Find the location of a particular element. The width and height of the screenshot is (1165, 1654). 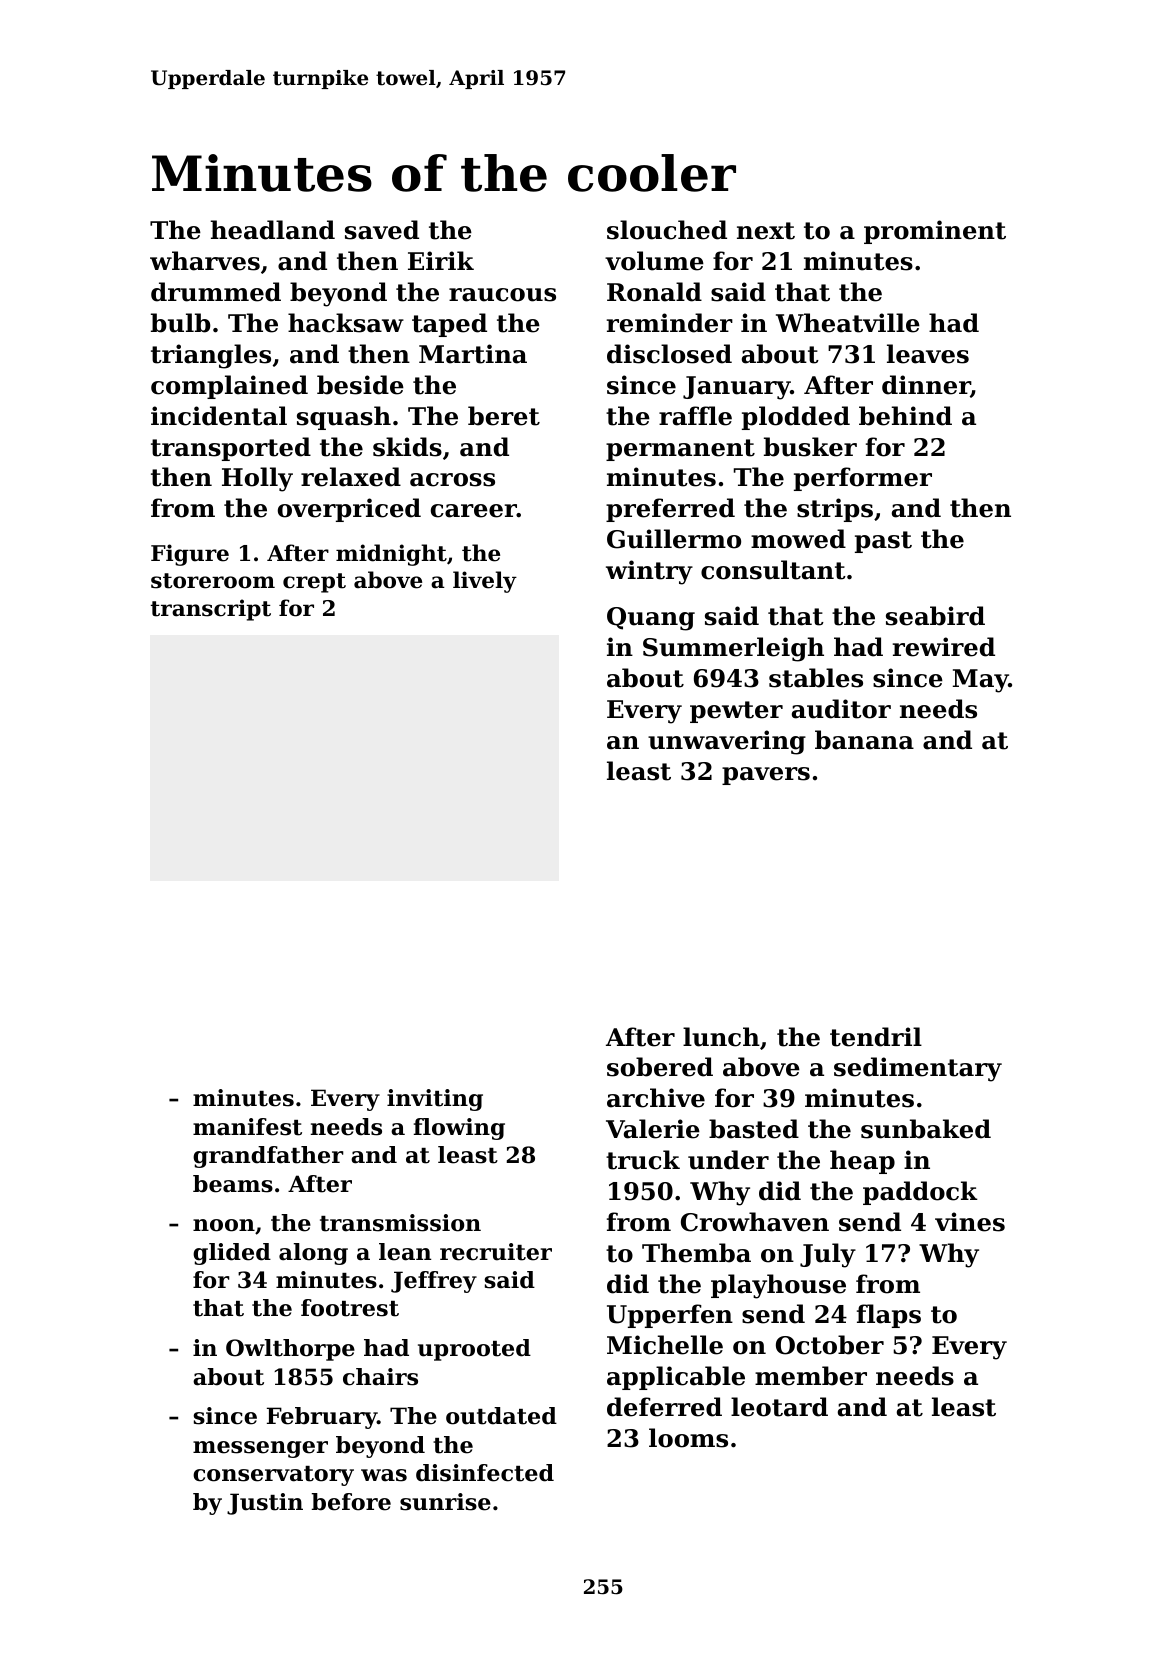

lively is located at coordinates (485, 582).
